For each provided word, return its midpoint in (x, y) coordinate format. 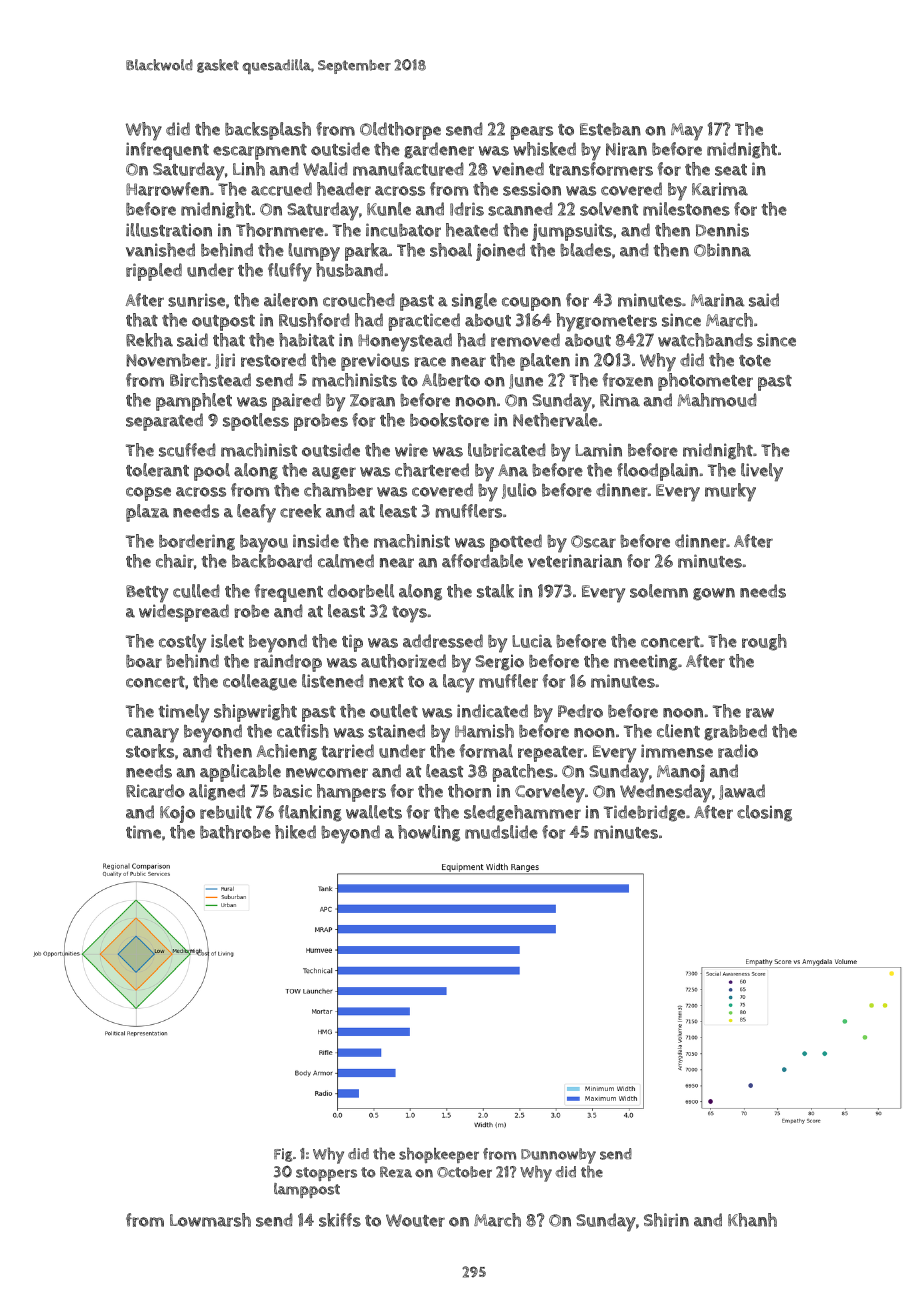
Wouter (415, 1220)
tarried (348, 751)
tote (755, 361)
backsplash (268, 131)
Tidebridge (644, 813)
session (532, 189)
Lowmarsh (210, 1220)
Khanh (752, 1220)
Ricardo (155, 791)
